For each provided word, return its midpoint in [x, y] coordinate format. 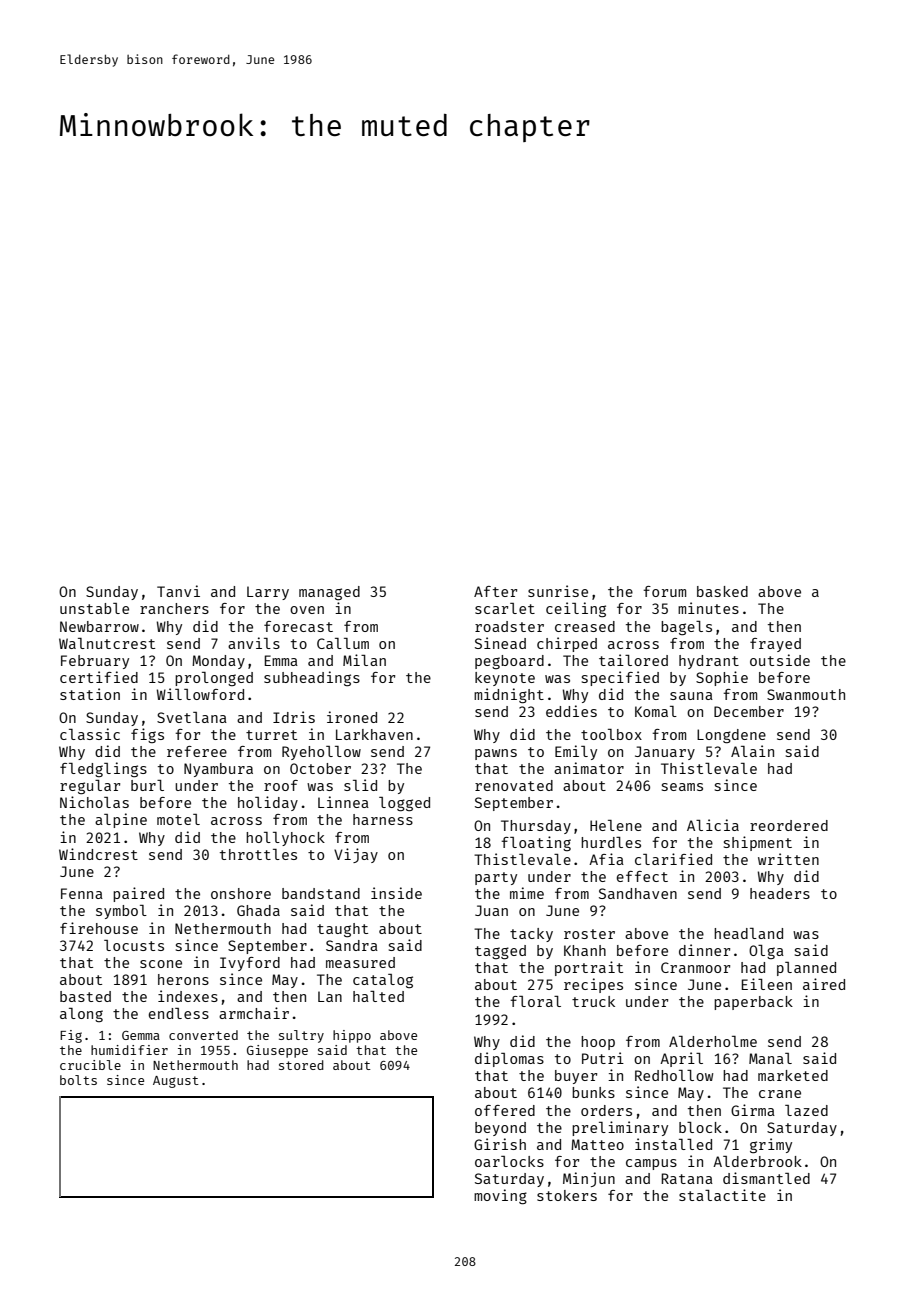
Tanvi [178, 591]
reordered [789, 825]
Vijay [356, 855]
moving [500, 1196]
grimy [771, 1145]
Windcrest [98, 854]
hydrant [709, 662]
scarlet [505, 608]
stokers [567, 1195]
